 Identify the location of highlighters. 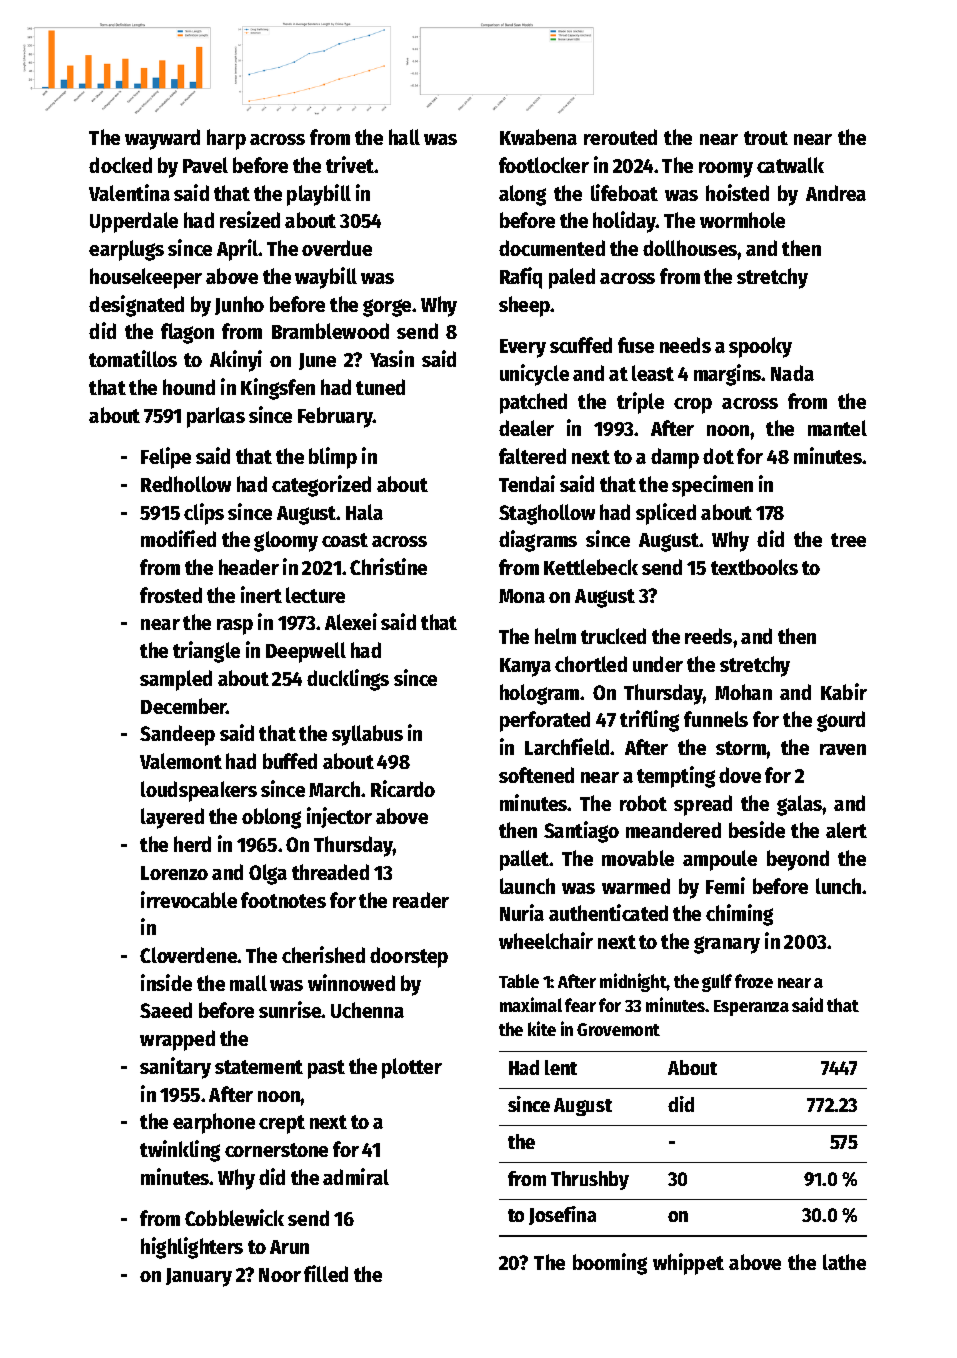
(192, 1248).
